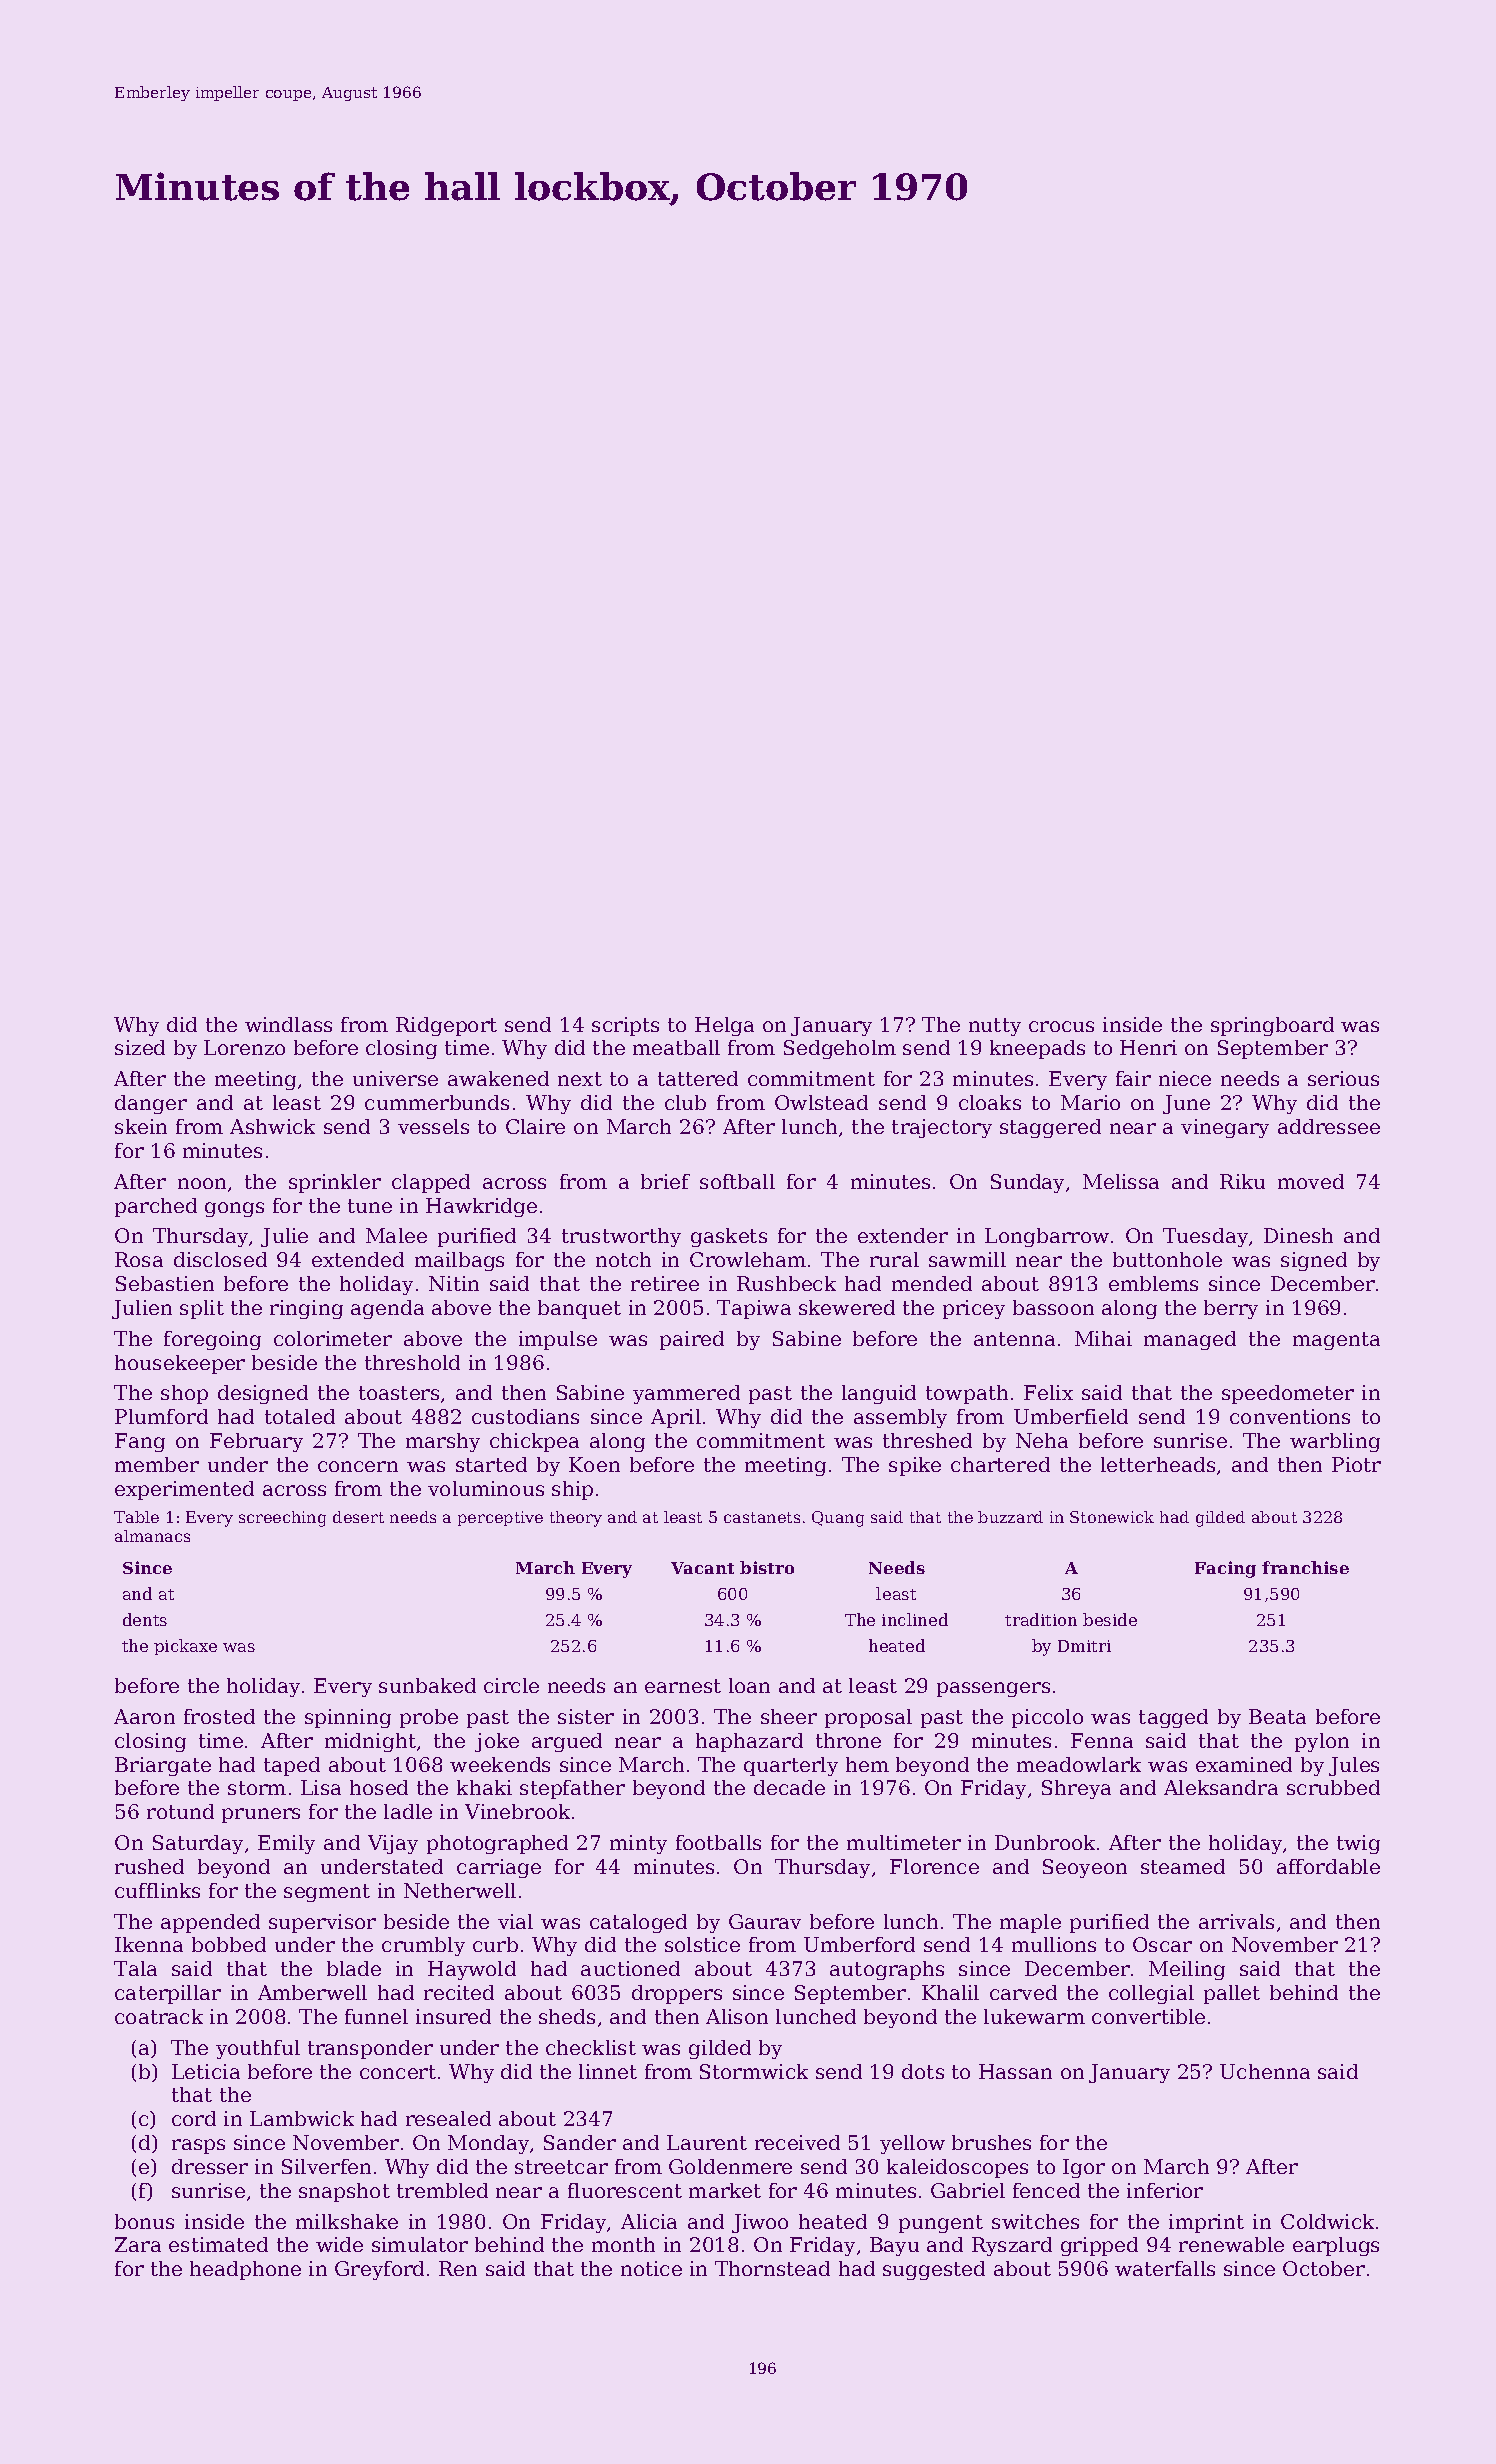 The height and width of the image is (2464, 1496). Describe the element at coordinates (286, 1844) in the image. I see `Emily` at that location.
